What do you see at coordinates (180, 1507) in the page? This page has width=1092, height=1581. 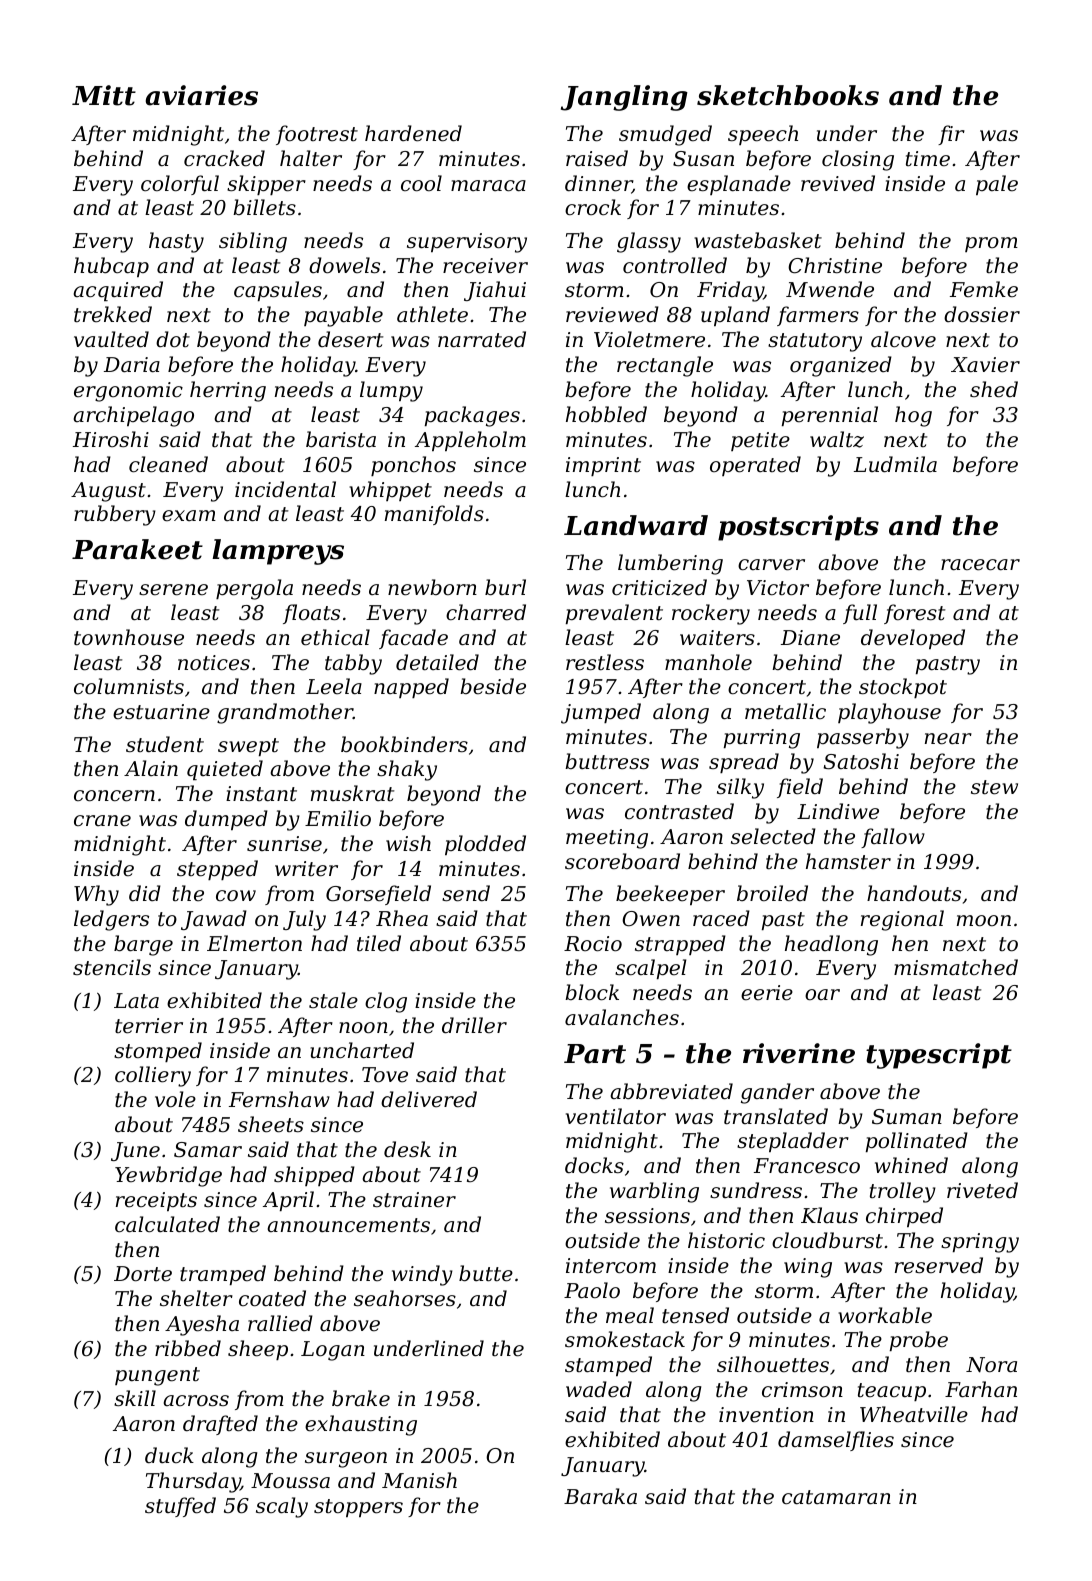 I see `stuffed` at bounding box center [180, 1507].
